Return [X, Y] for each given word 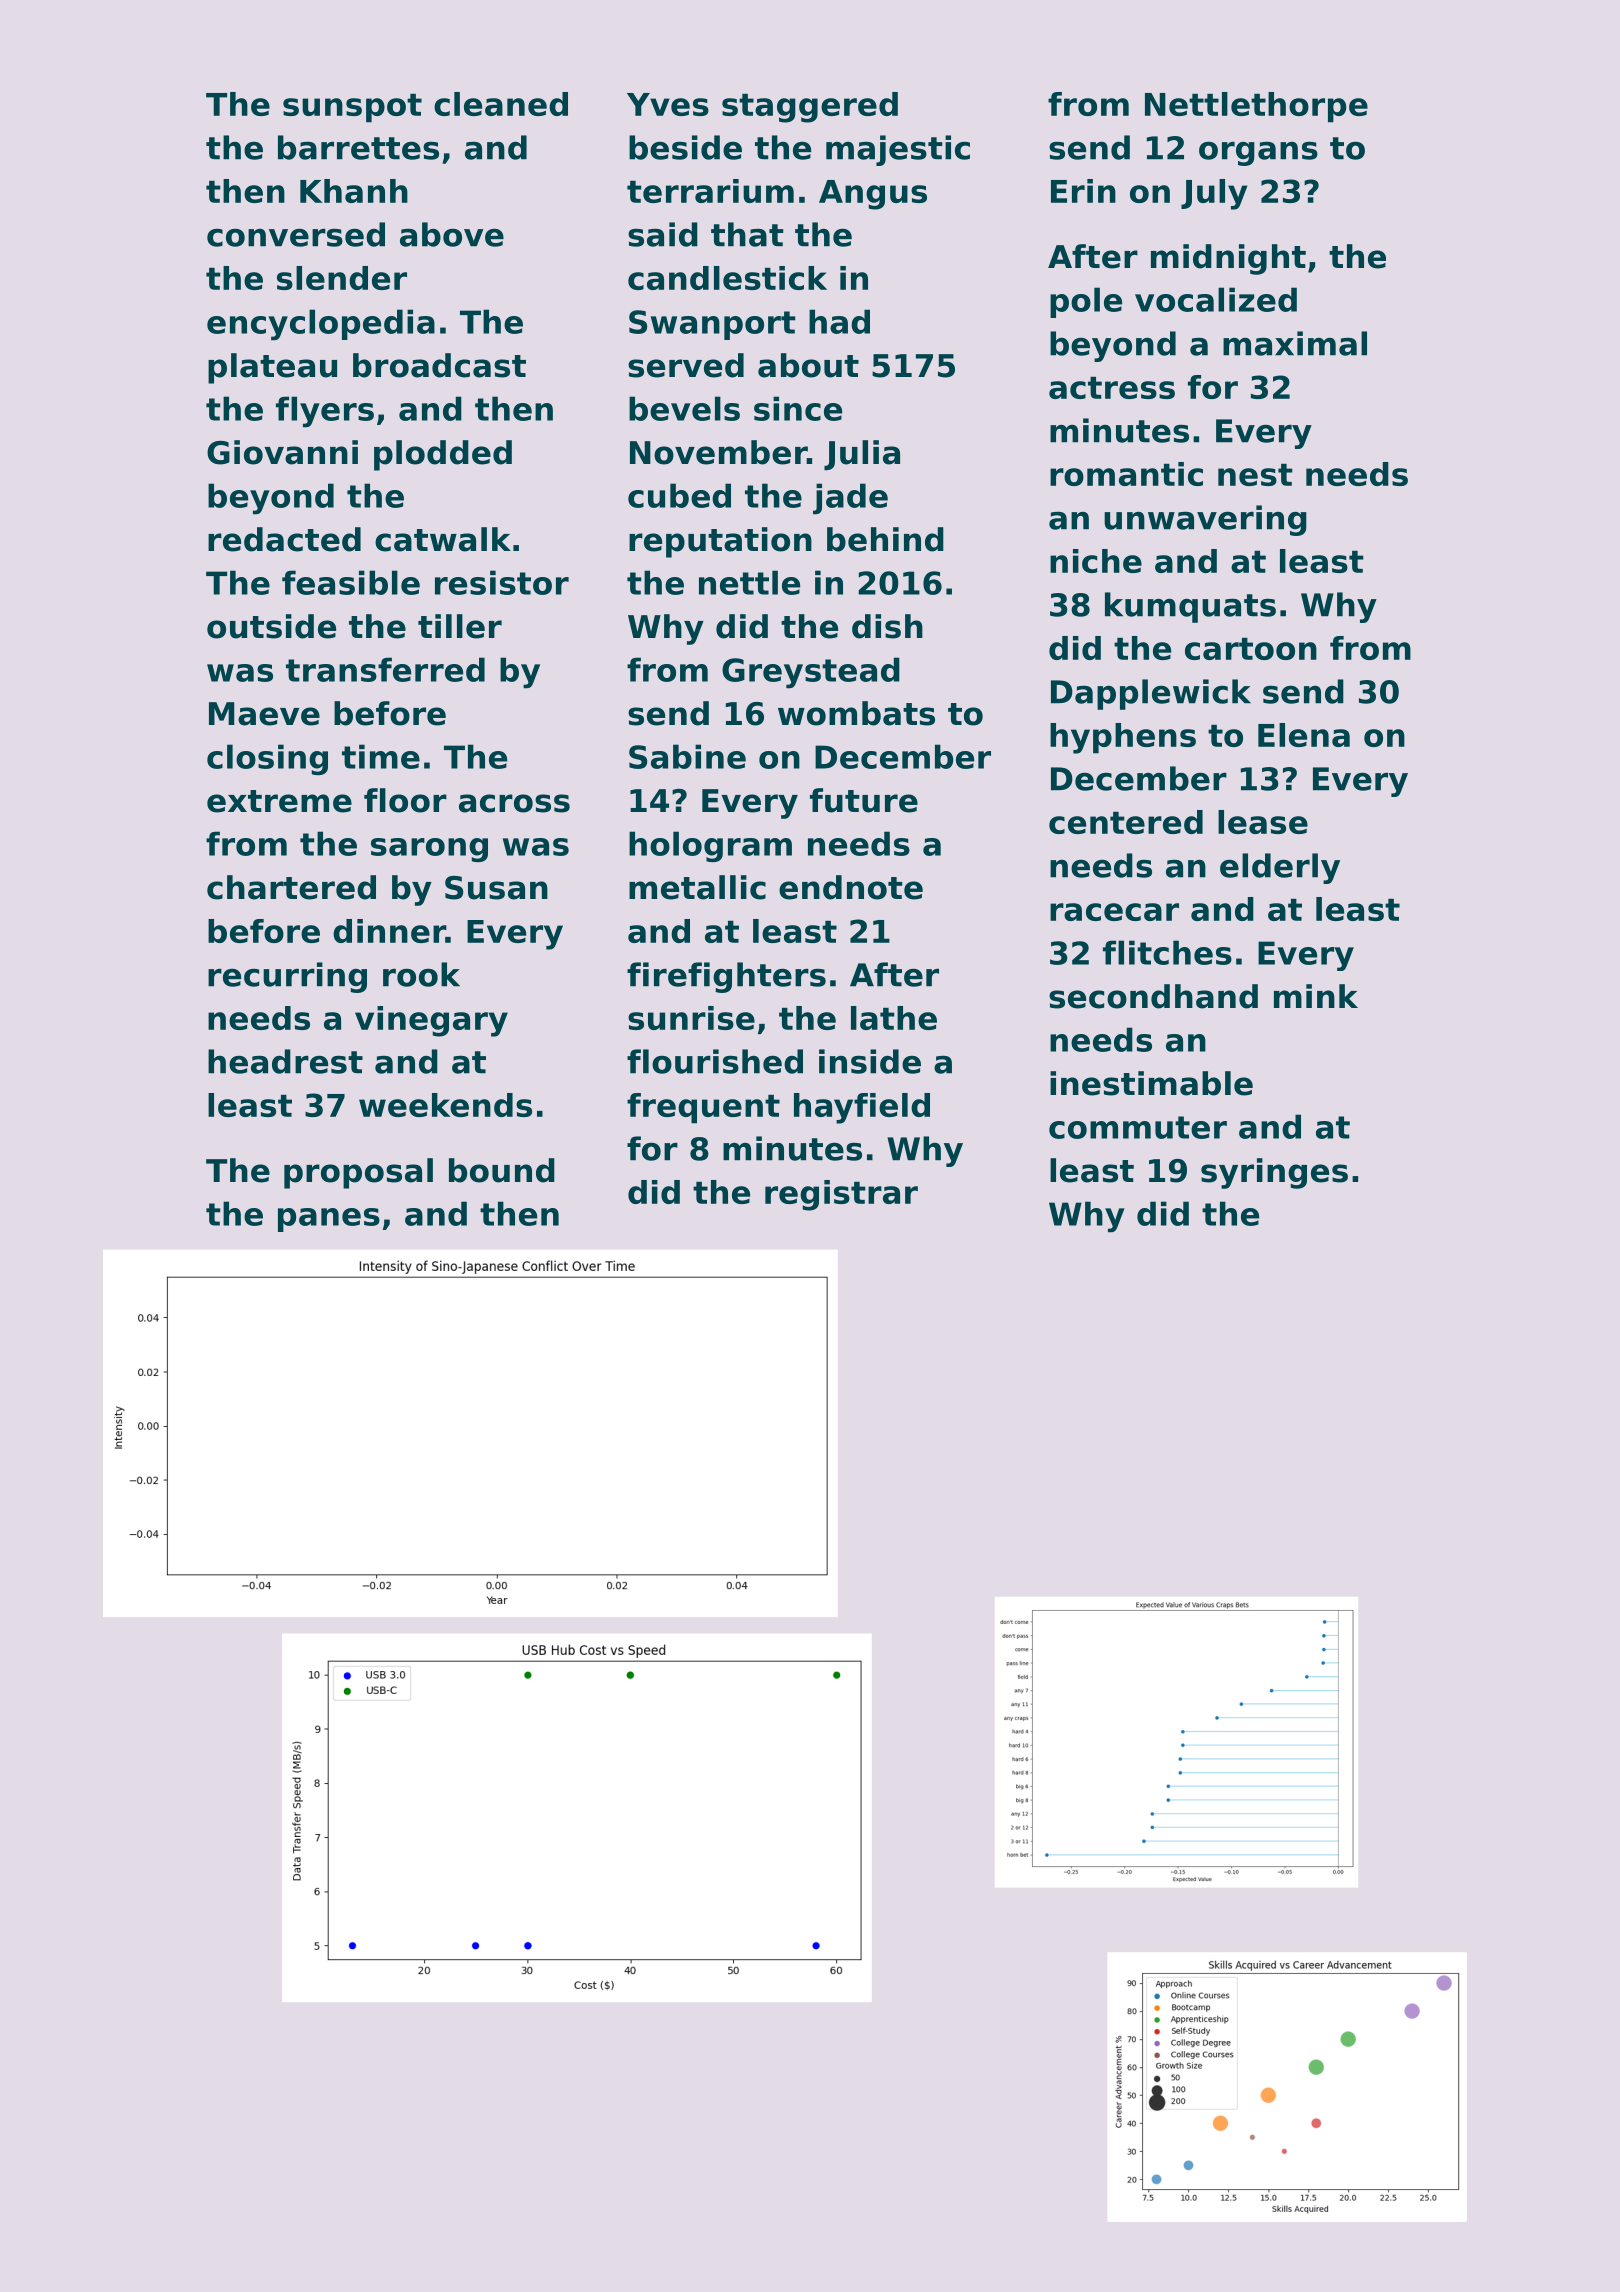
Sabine [687, 756]
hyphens [1123, 738]
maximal [1295, 343]
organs [1258, 153]
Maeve [264, 714]
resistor [502, 582]
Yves [668, 104]
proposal [358, 1173]
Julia [862, 455]
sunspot [352, 108]
